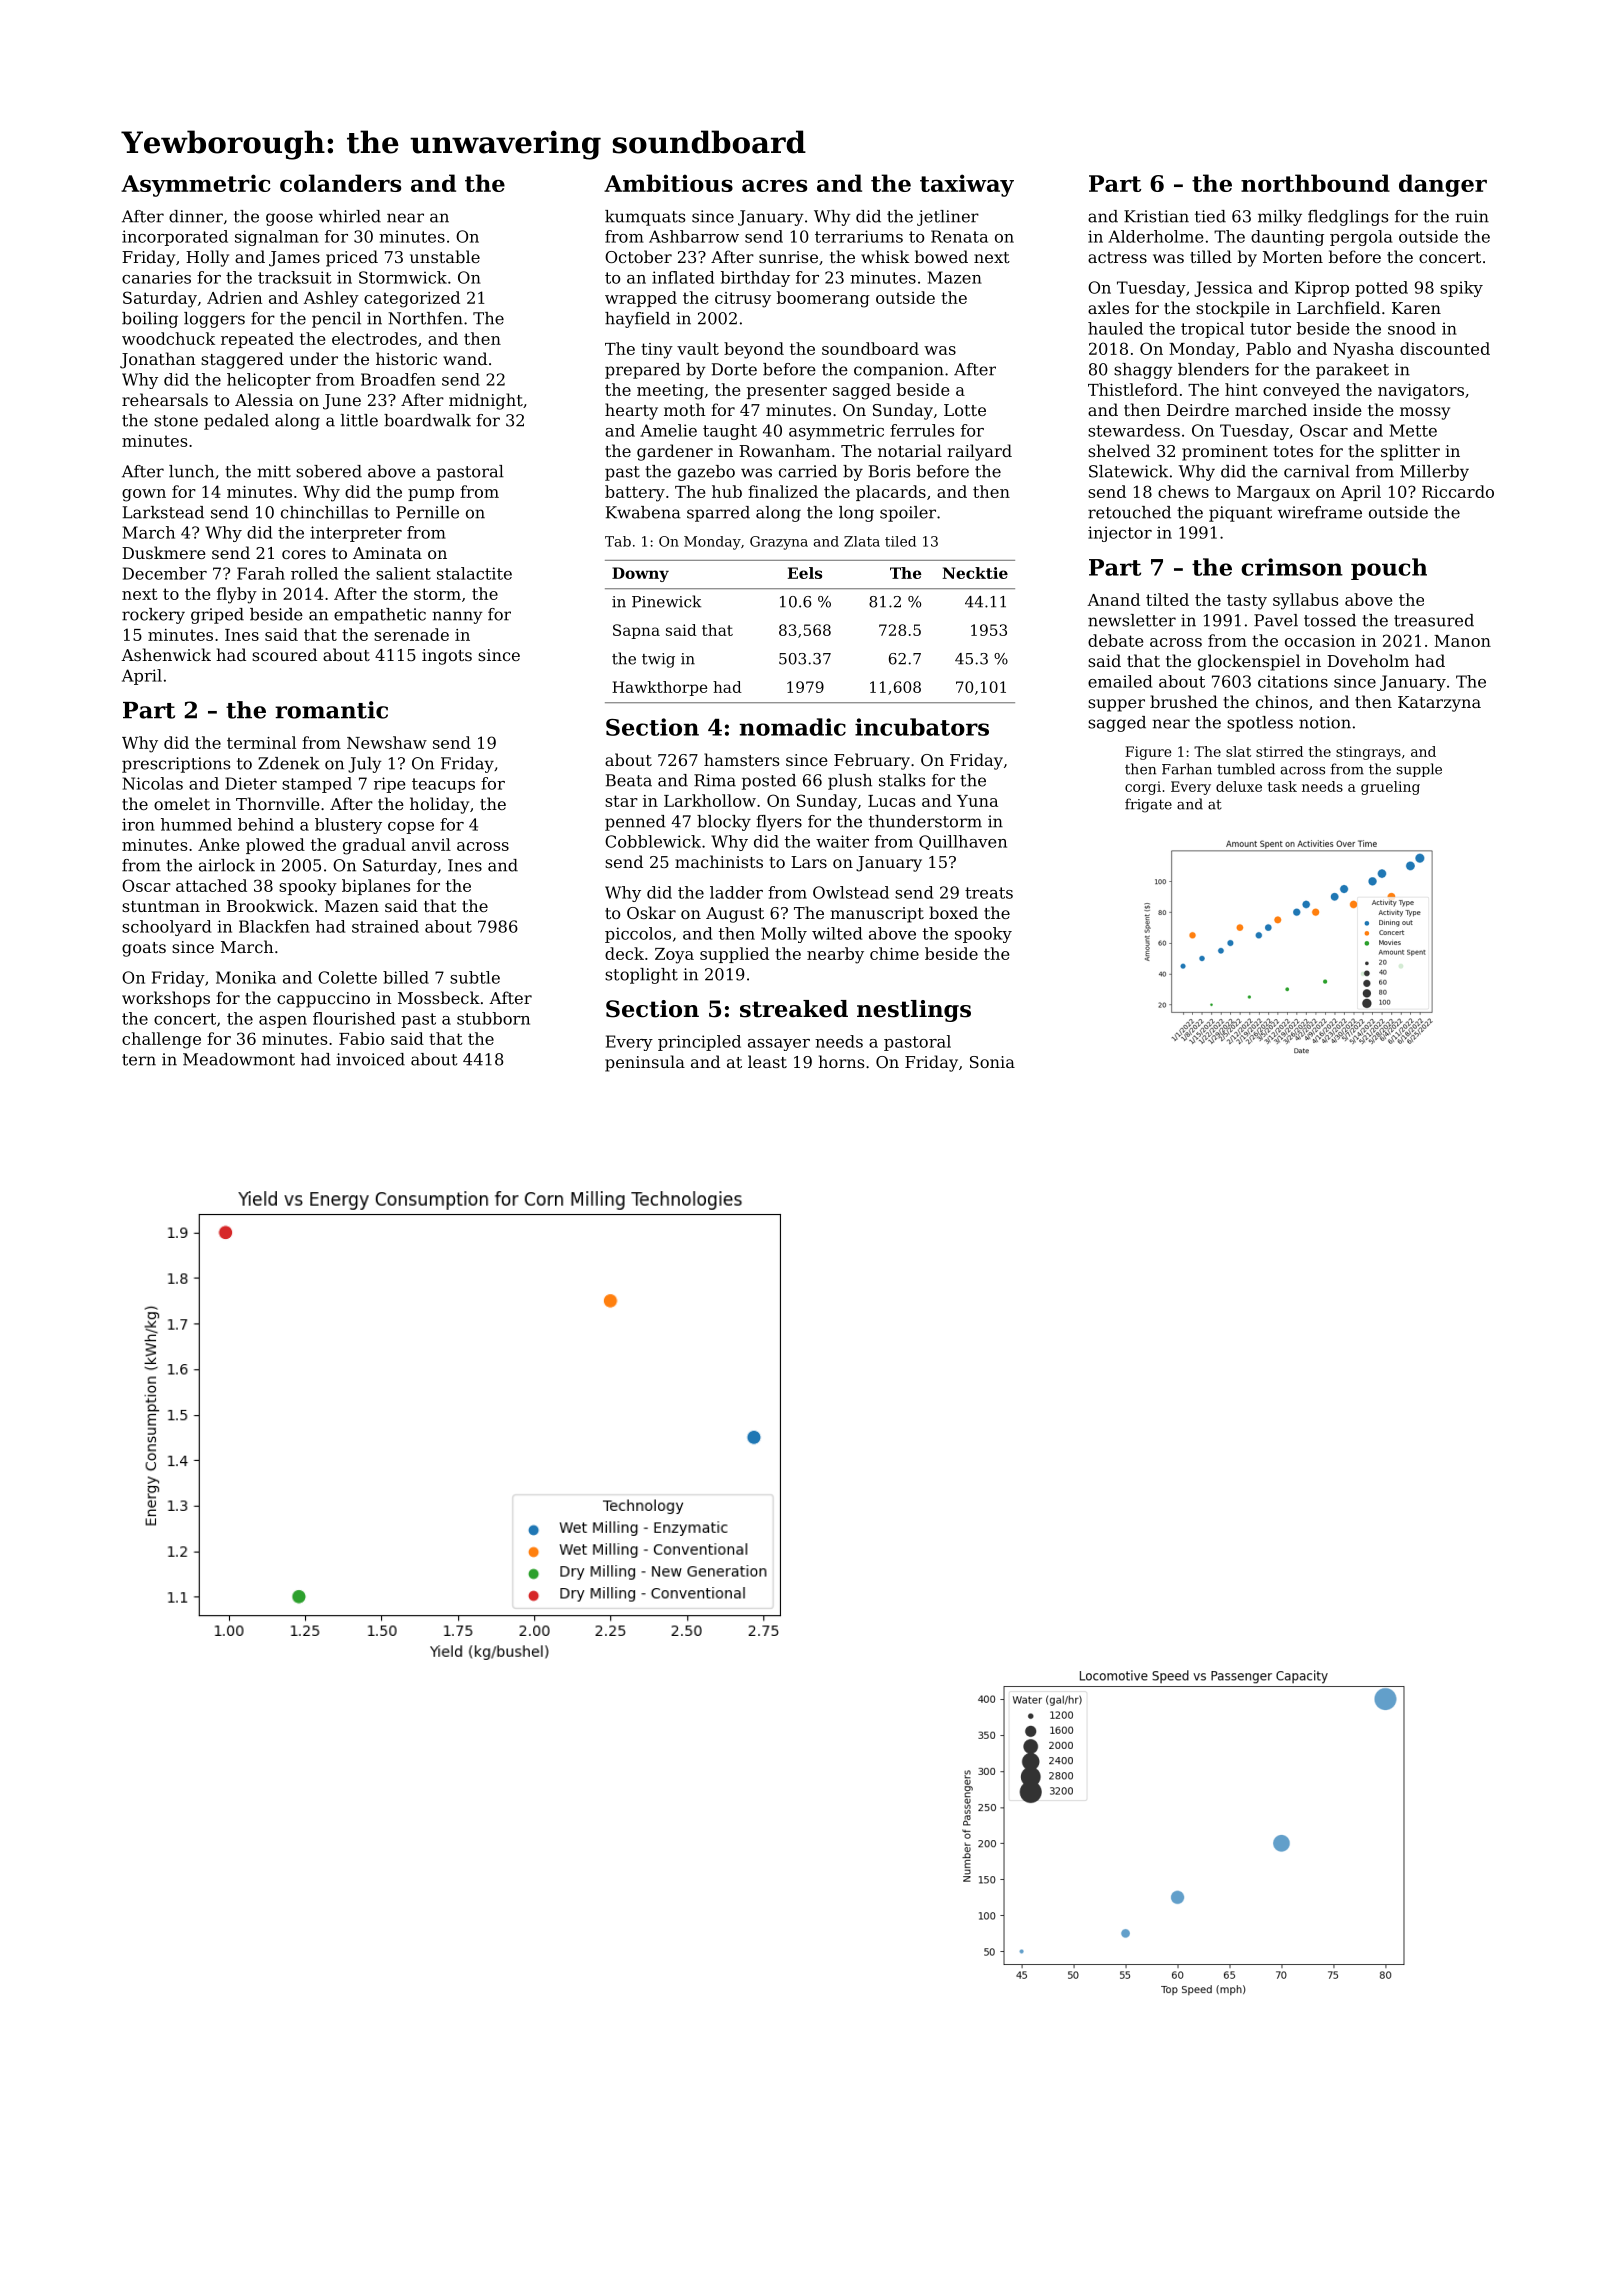  I want to click on horns, so click(841, 1061).
